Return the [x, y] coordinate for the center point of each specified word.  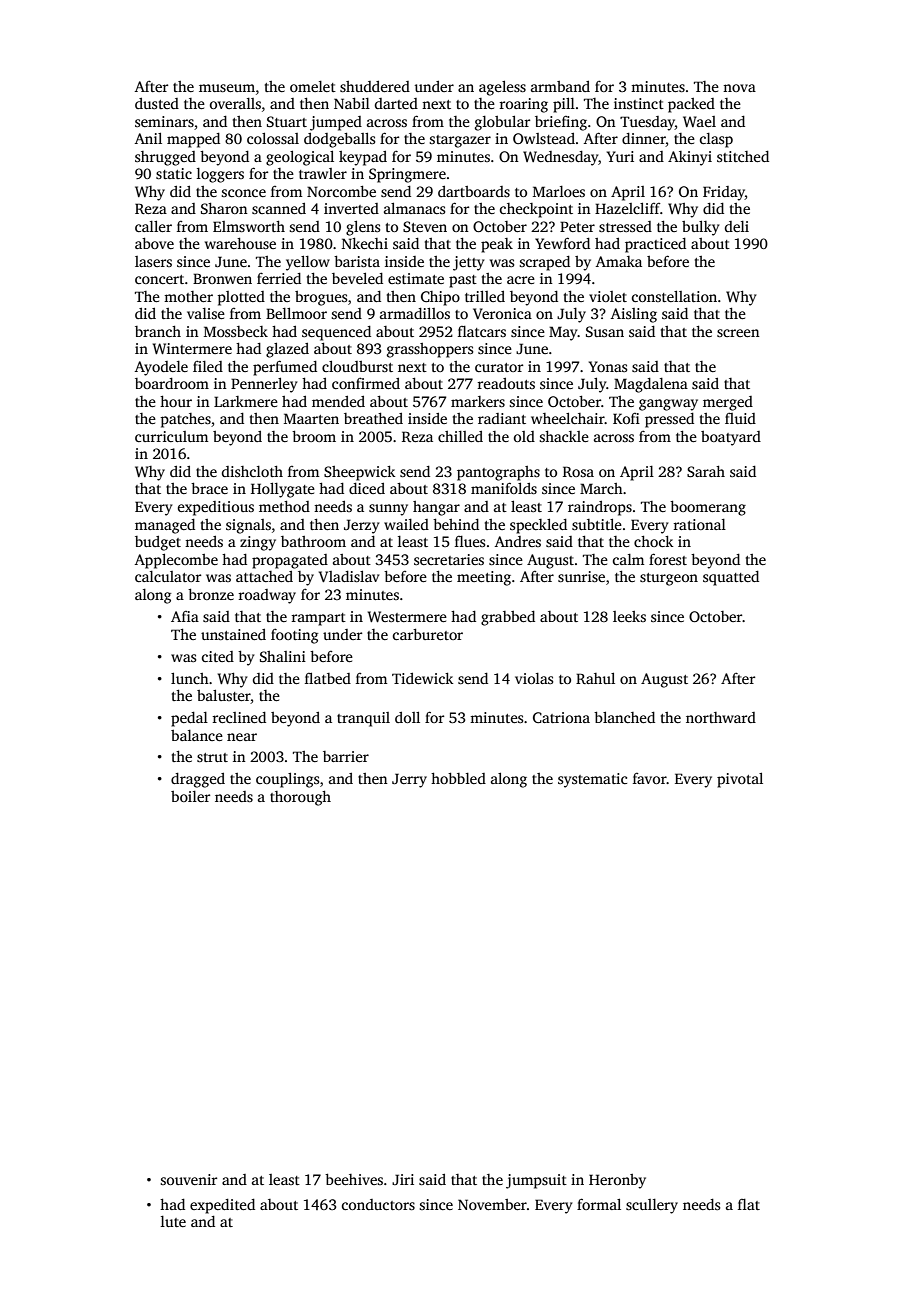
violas [534, 678]
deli [737, 226]
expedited [222, 1206]
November [492, 1204]
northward [721, 717]
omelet [313, 86]
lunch [190, 678]
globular [502, 123]
